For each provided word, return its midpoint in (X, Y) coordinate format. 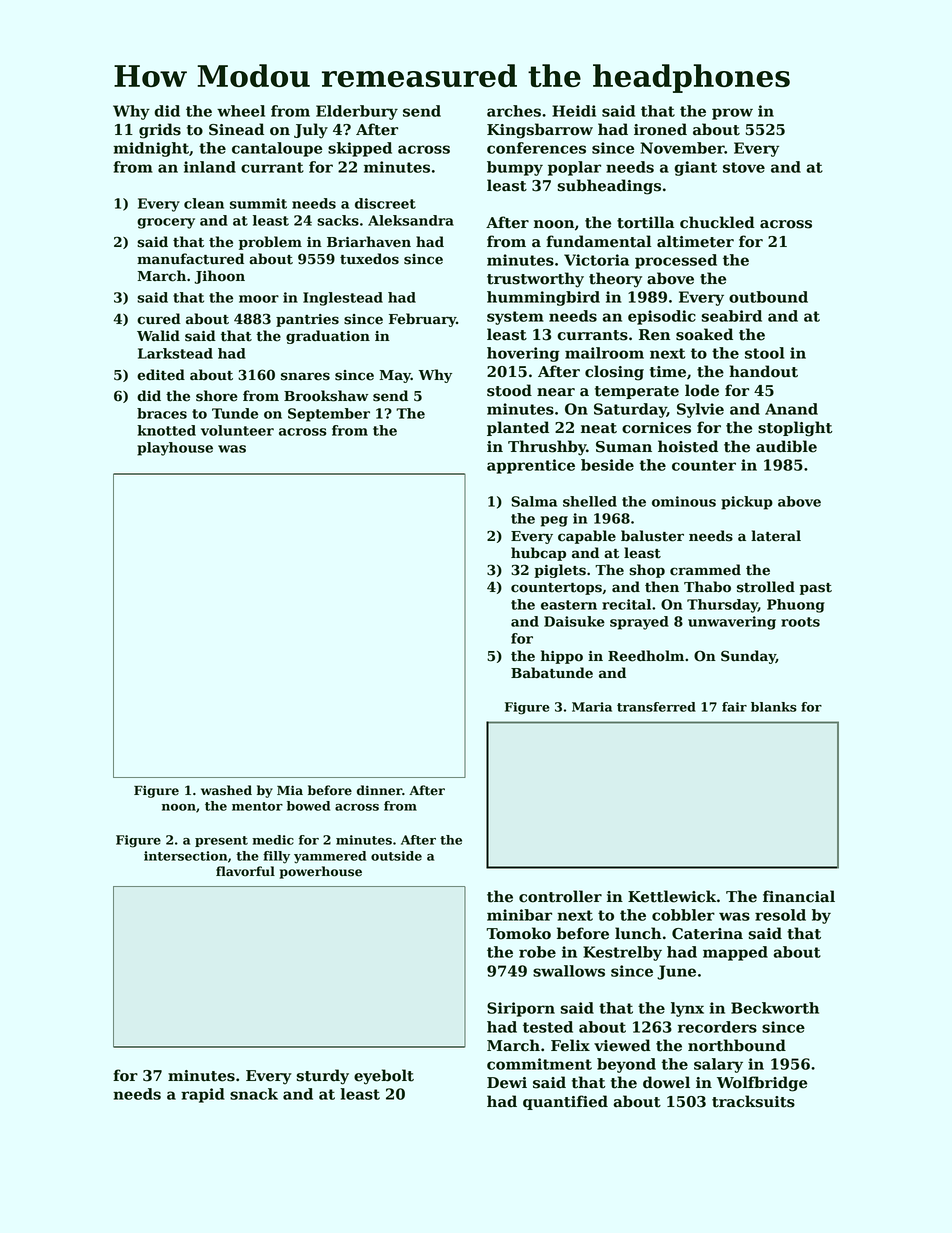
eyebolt (384, 1077)
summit (258, 203)
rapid (203, 1095)
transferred (656, 707)
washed (226, 790)
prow (732, 114)
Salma (534, 501)
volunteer (237, 430)
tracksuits (753, 1101)
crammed (705, 570)
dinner (379, 790)
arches (514, 111)
